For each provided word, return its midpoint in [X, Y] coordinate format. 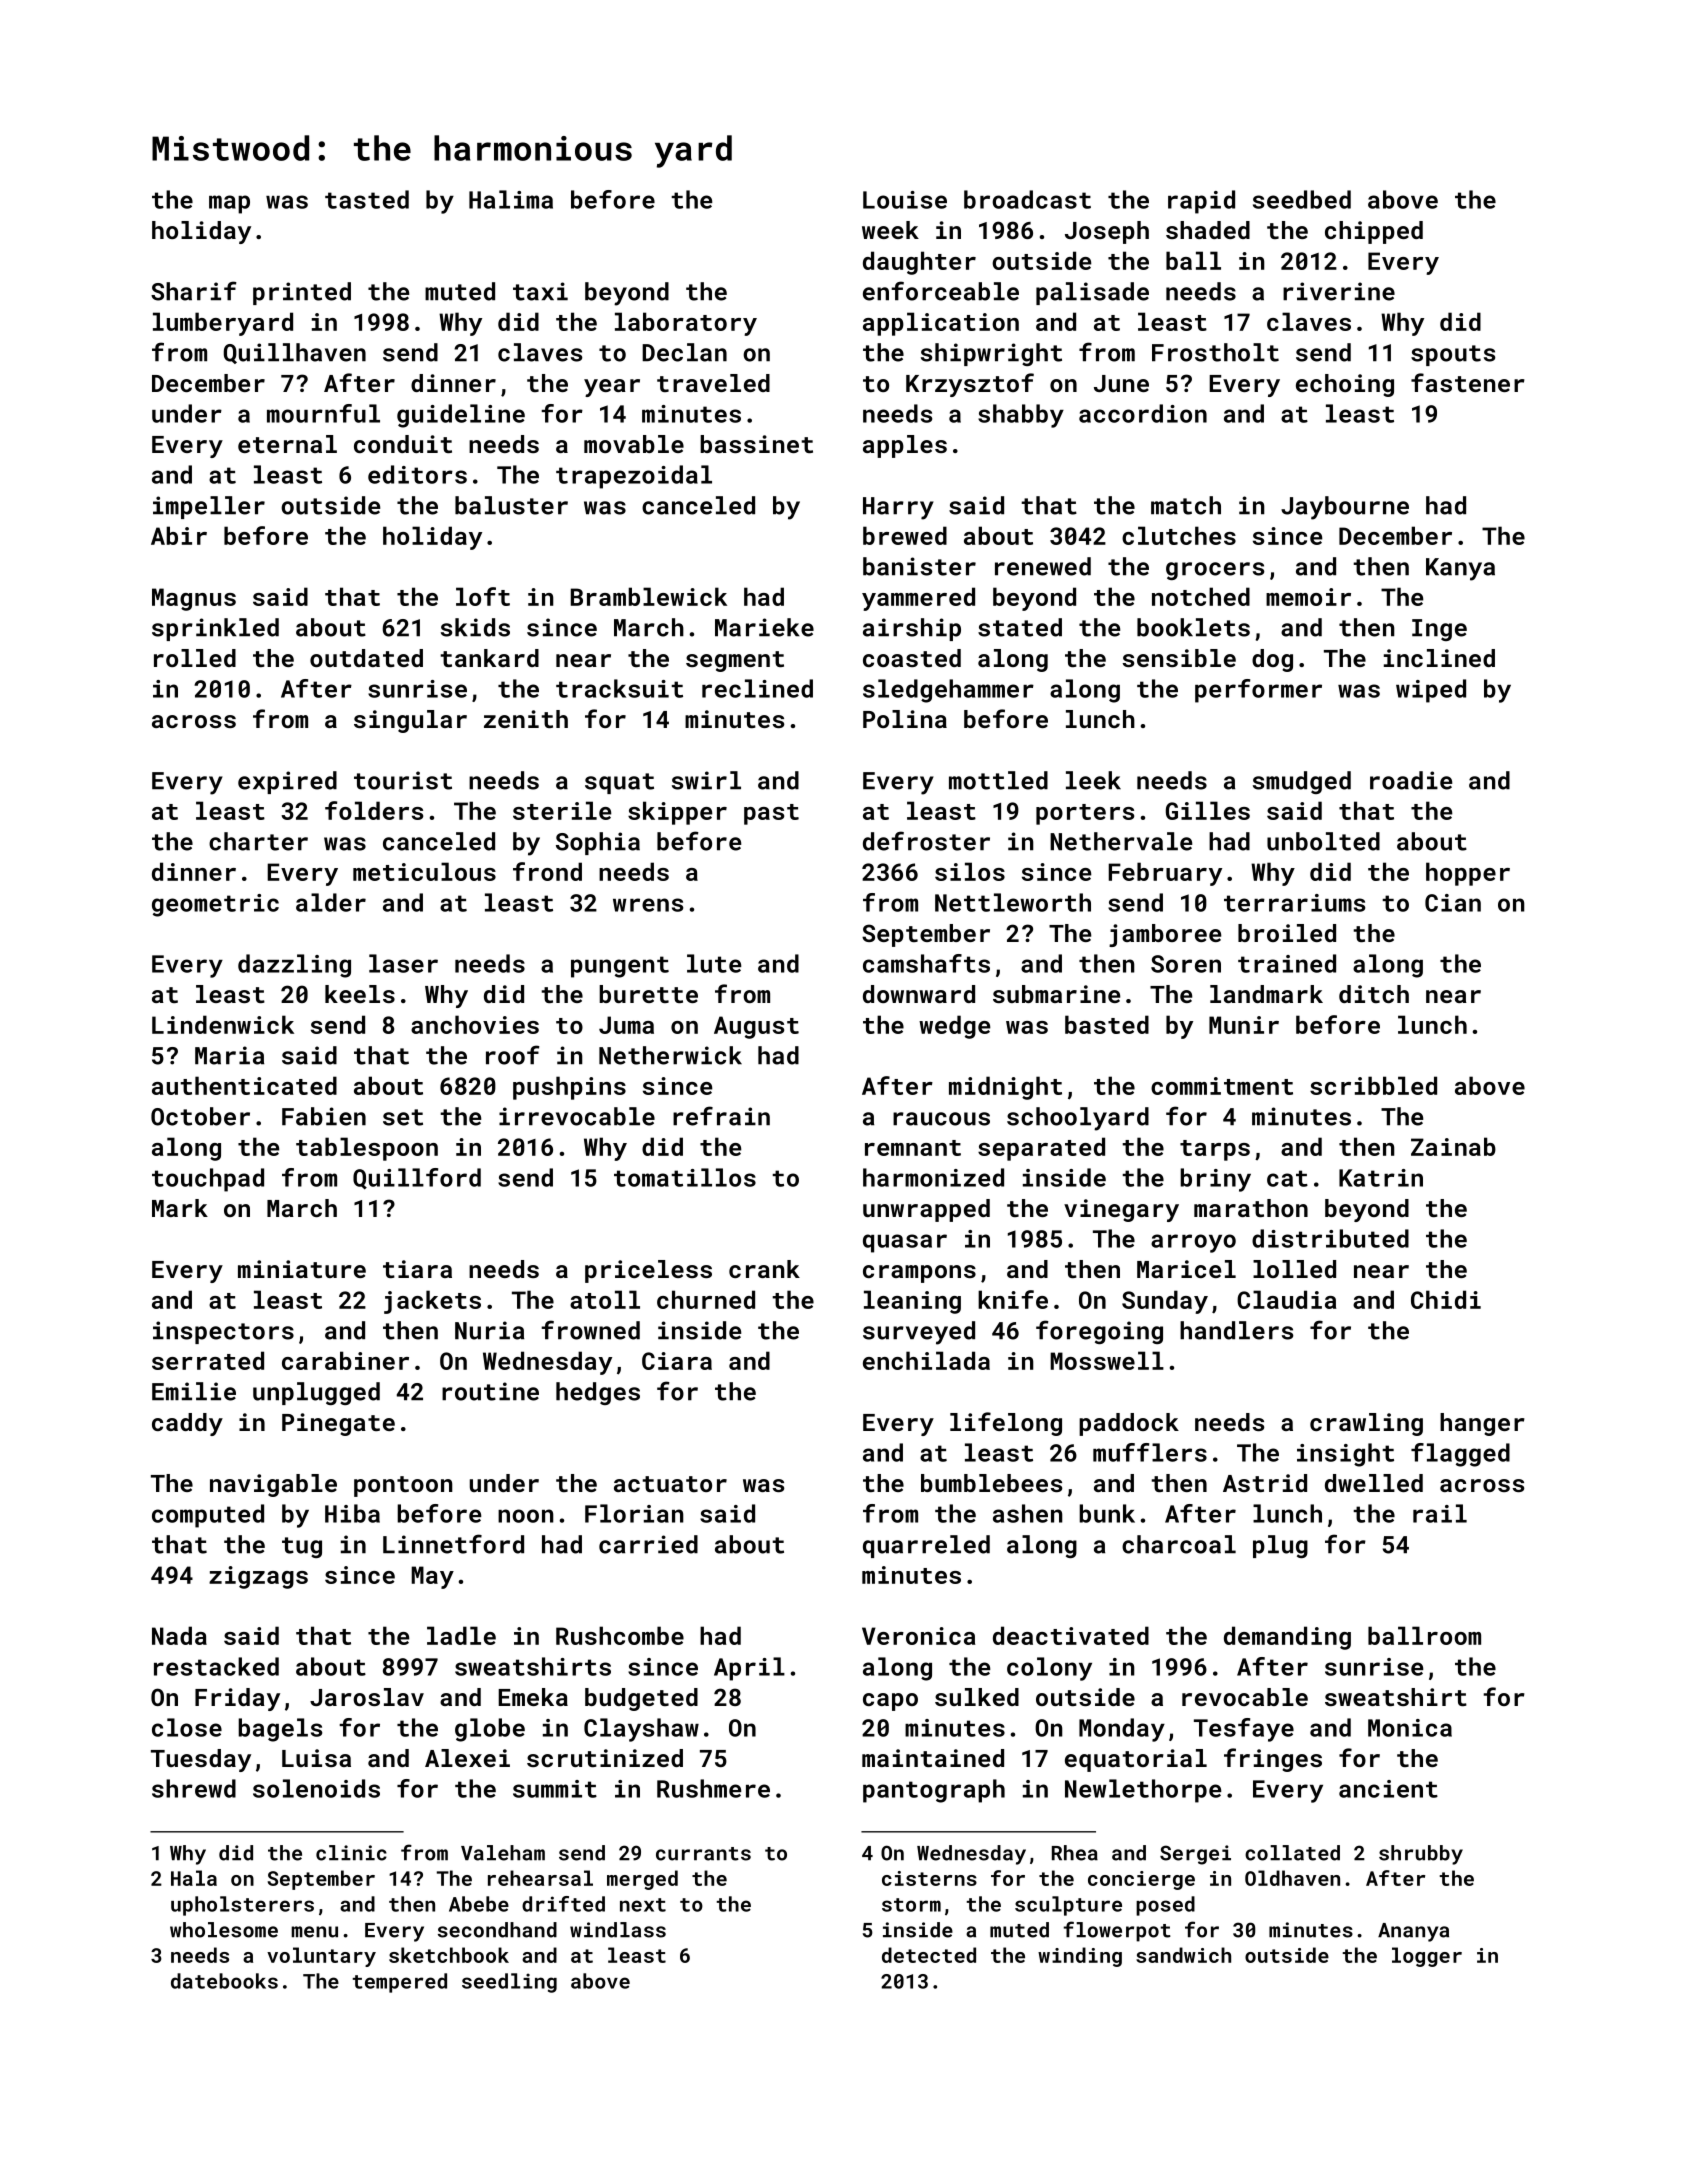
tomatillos [685, 1177]
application [941, 324]
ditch [1374, 994]
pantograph [934, 1791]
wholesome [224, 1930]
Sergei [1195, 1855]
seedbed [1302, 199]
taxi [540, 291]
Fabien [324, 1116]
